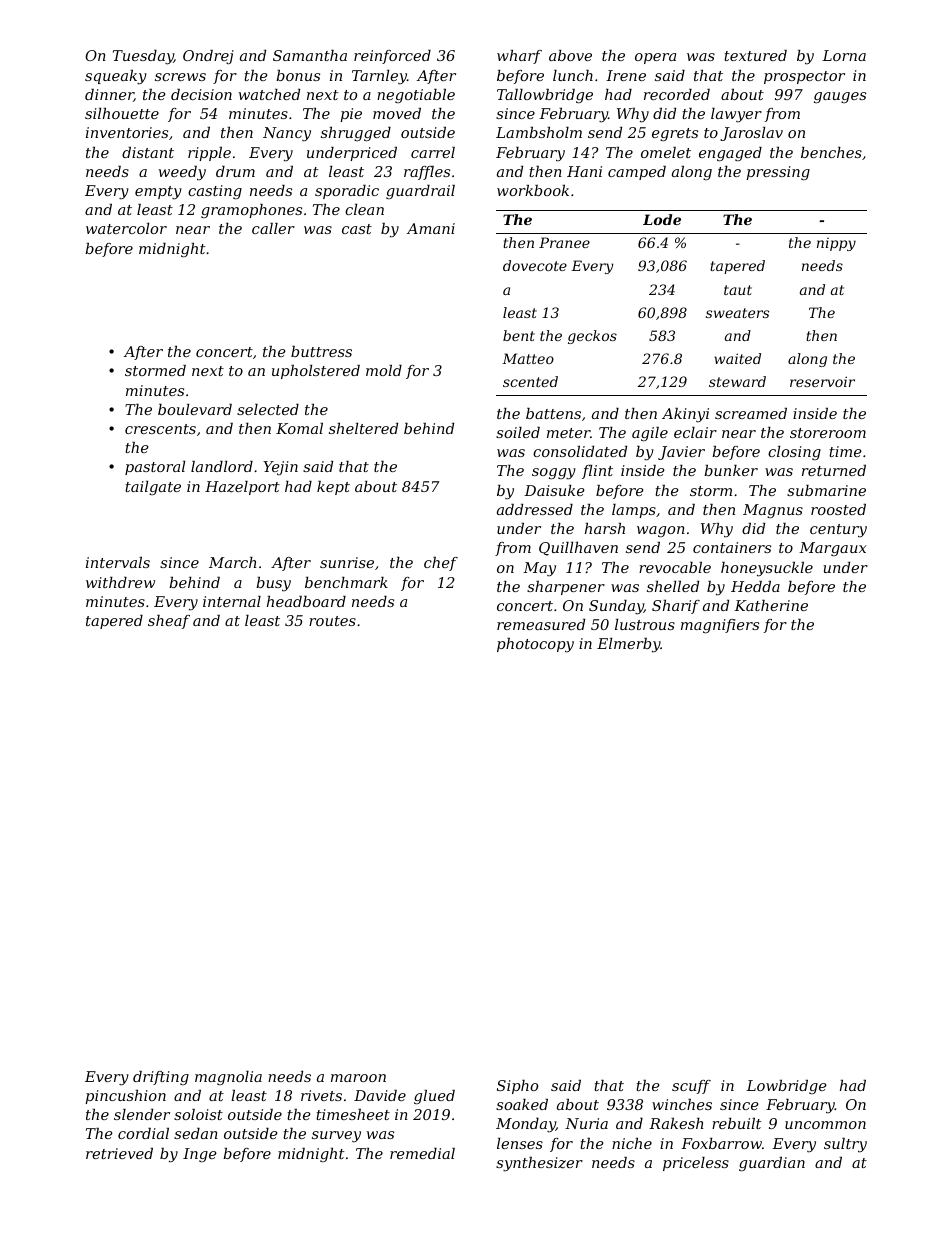  What do you see at coordinates (755, 55) in the document?
I see `textured` at bounding box center [755, 55].
